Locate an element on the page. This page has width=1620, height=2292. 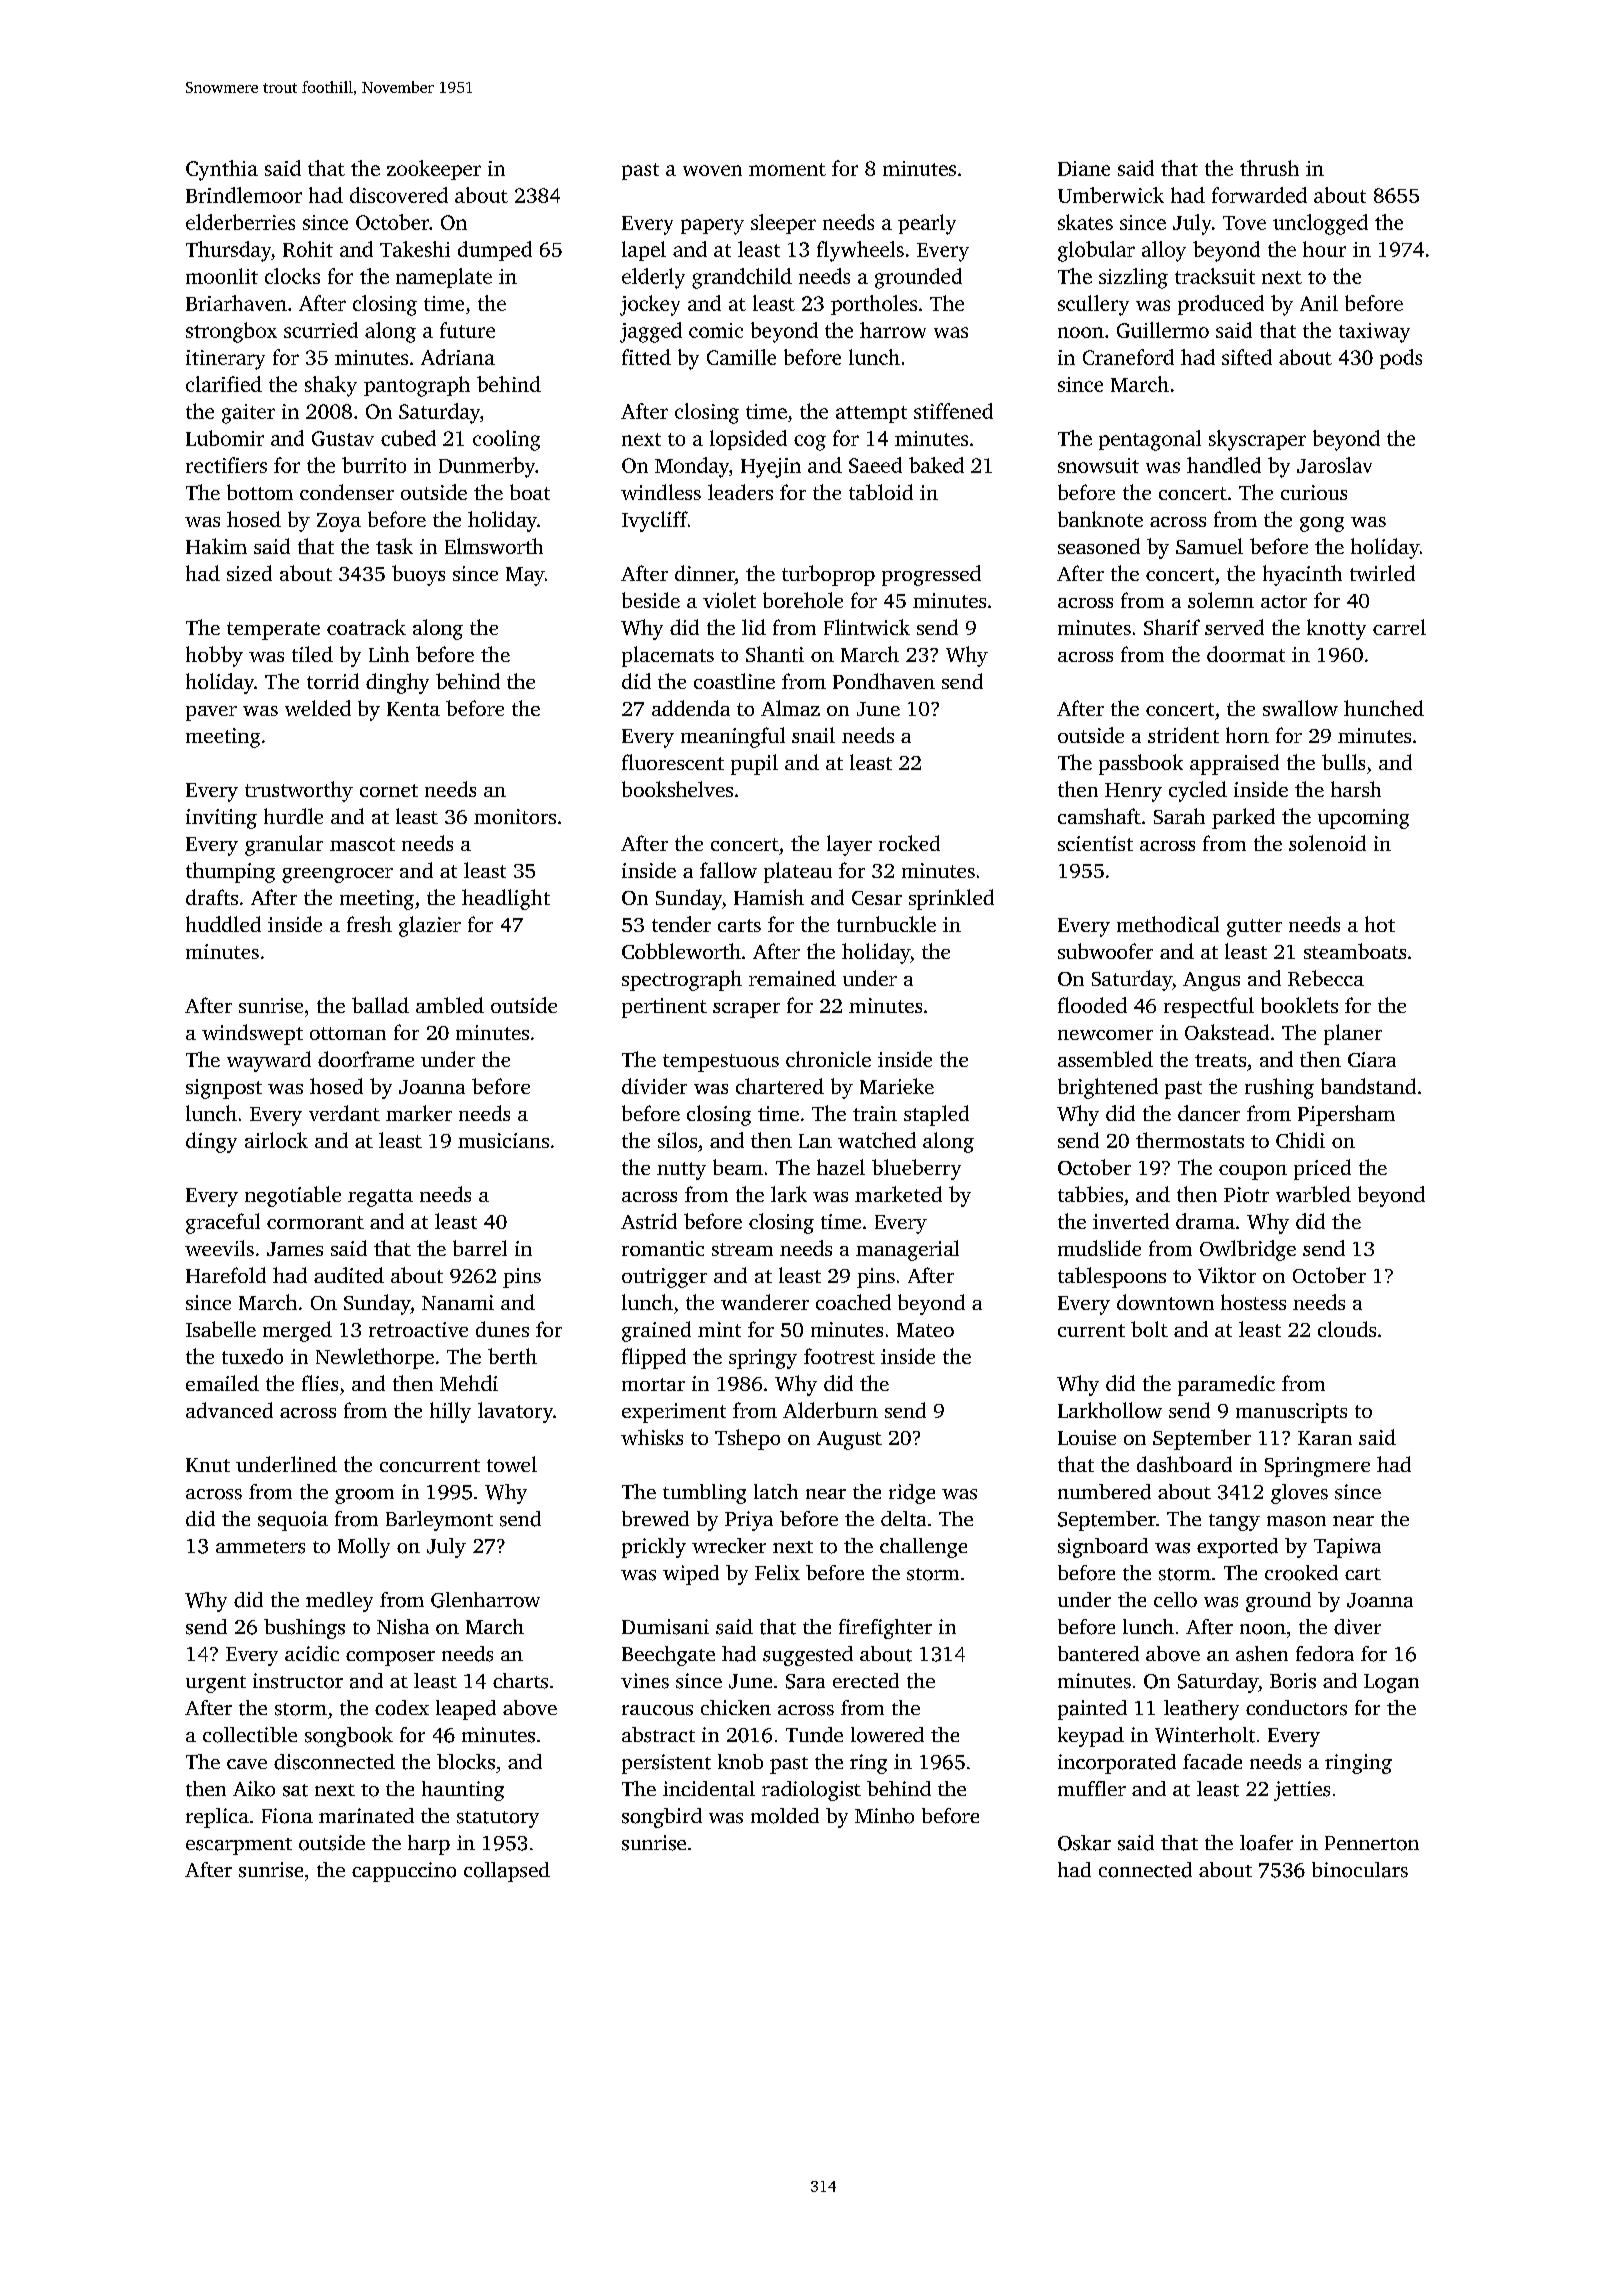
woven is located at coordinates (712, 170).
